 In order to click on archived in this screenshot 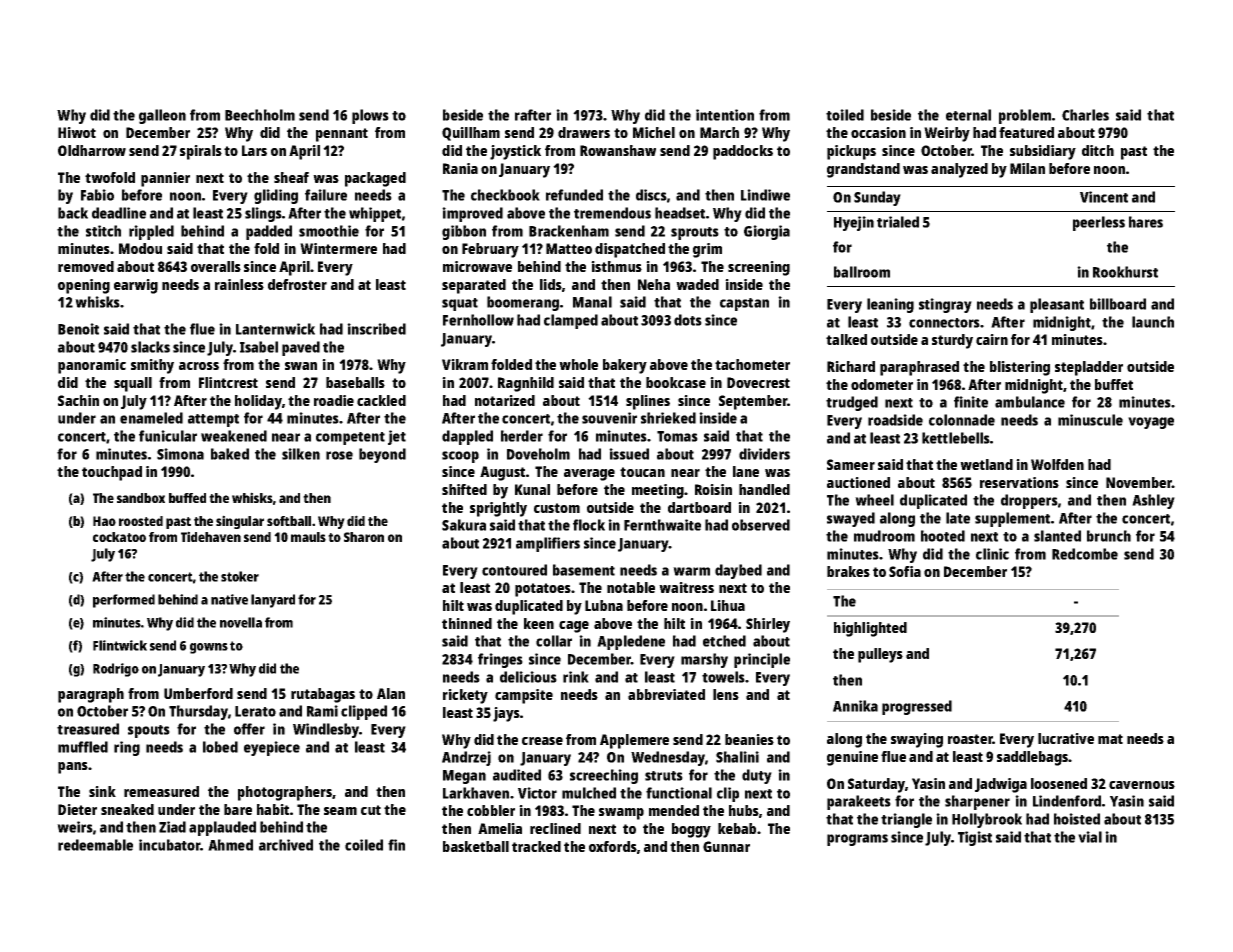, I will do `click(286, 845)`.
